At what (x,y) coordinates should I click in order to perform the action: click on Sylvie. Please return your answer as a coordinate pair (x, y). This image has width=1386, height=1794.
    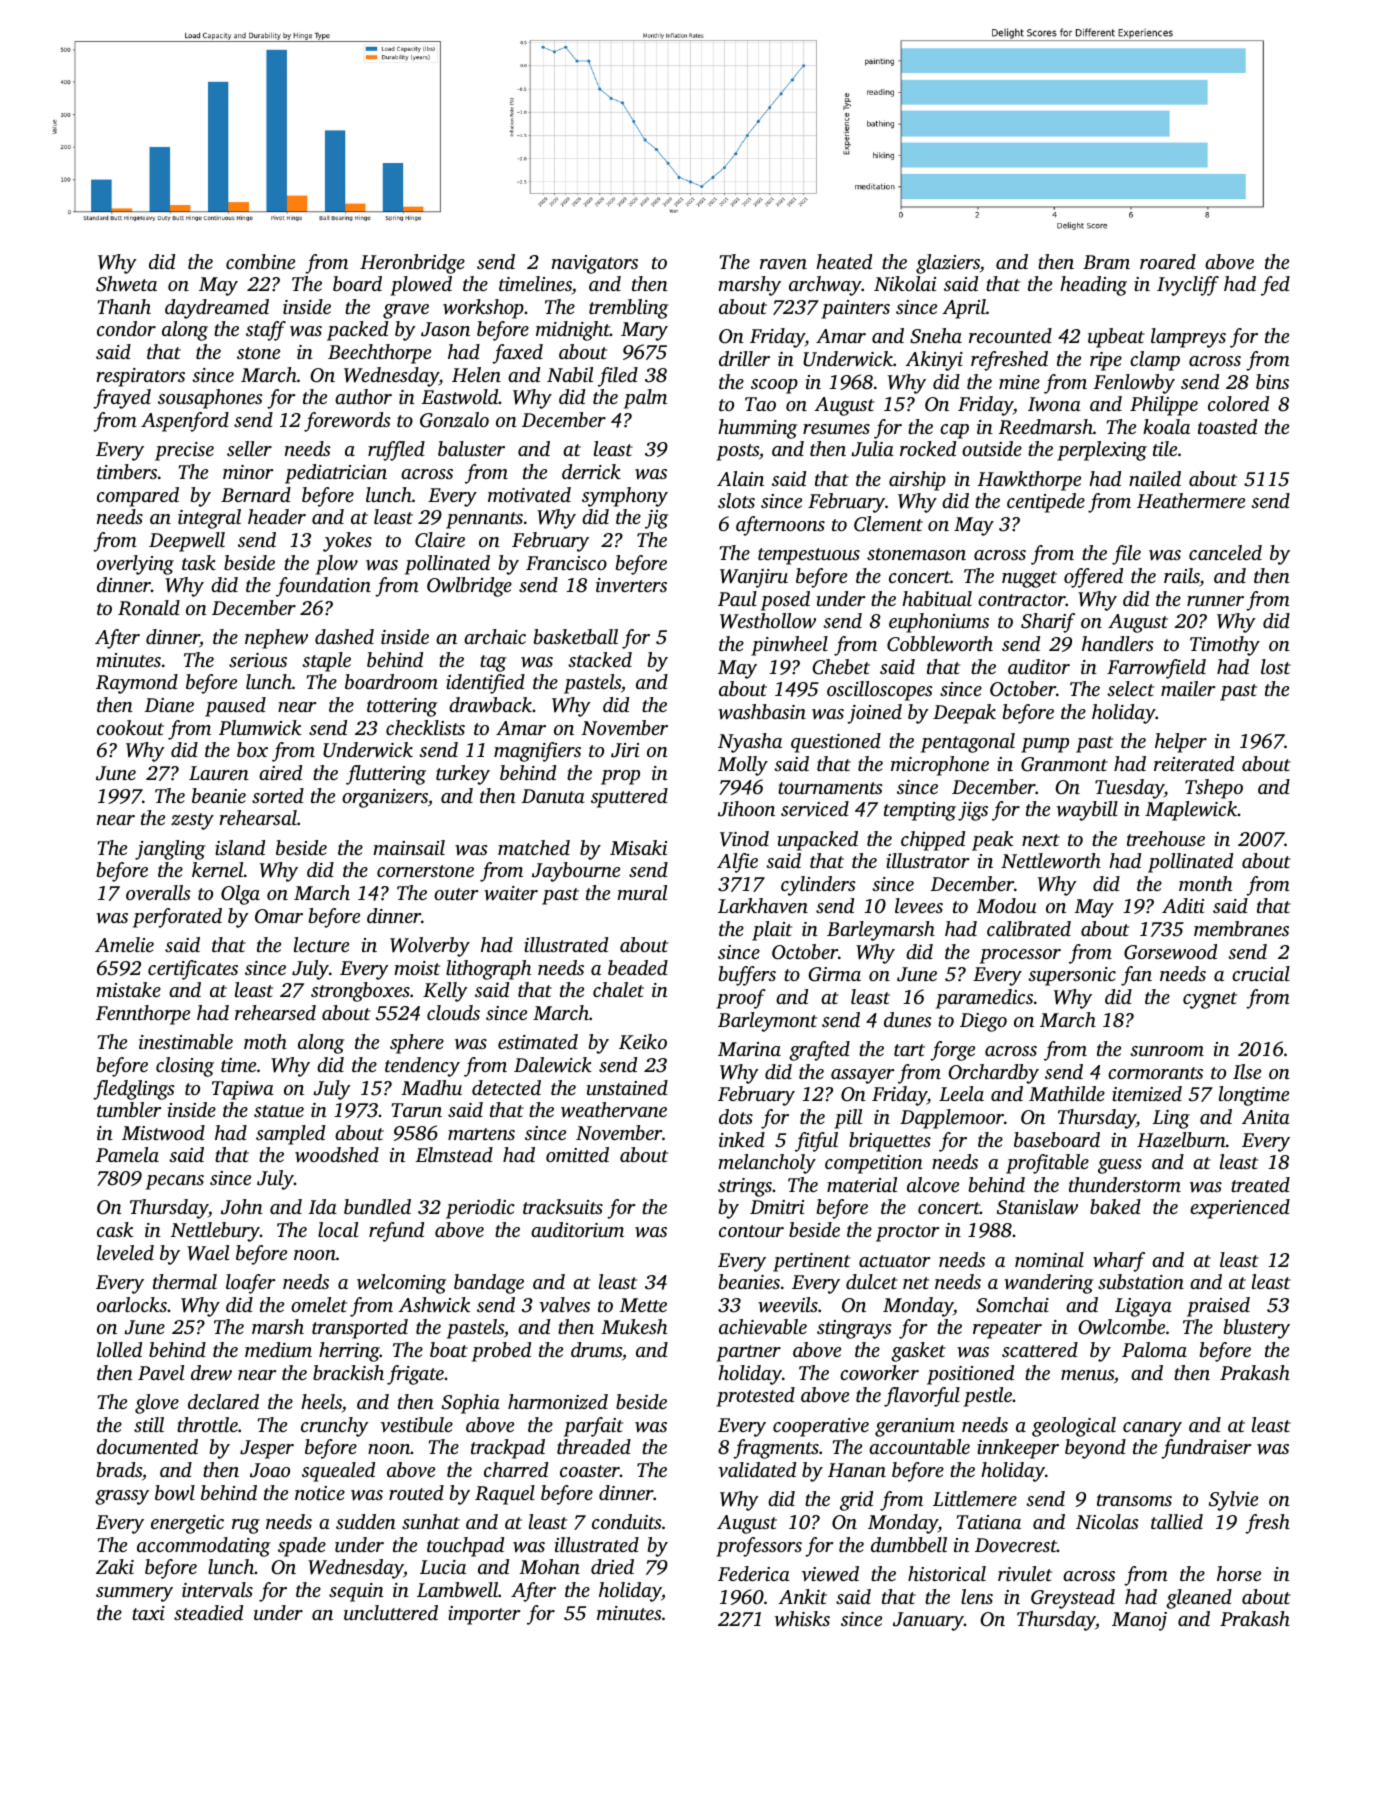
    Looking at the image, I should click on (1233, 1501).
